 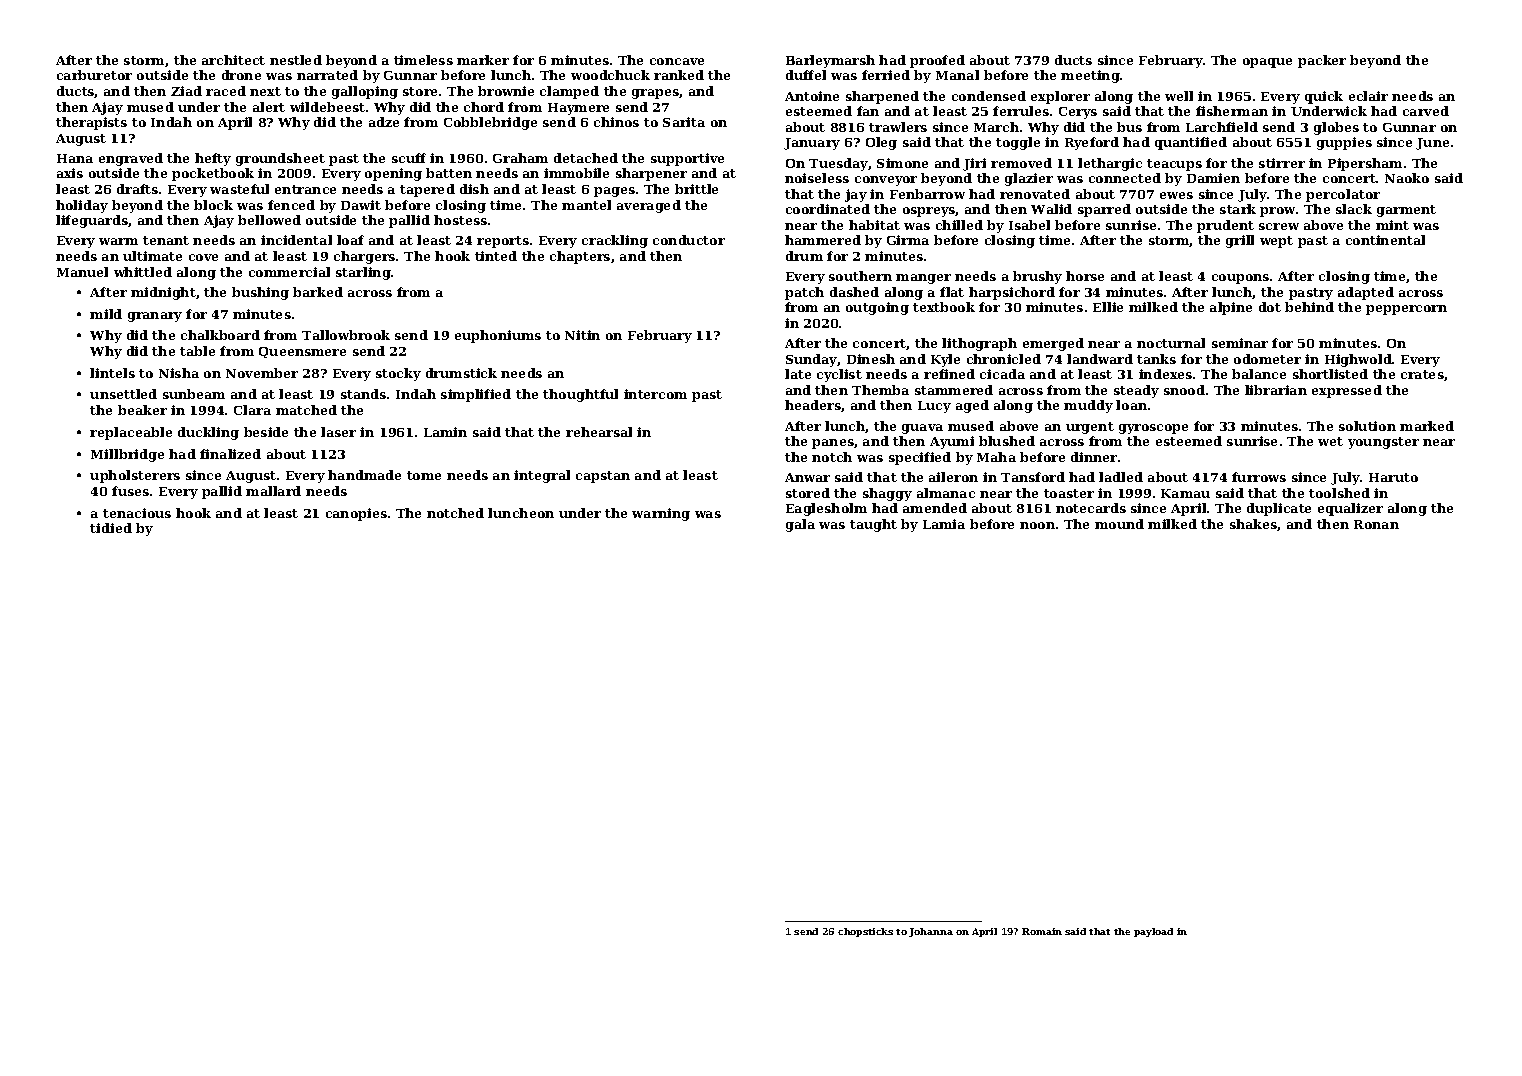 What do you see at coordinates (1376, 524) in the document?
I see `Ronan` at bounding box center [1376, 524].
